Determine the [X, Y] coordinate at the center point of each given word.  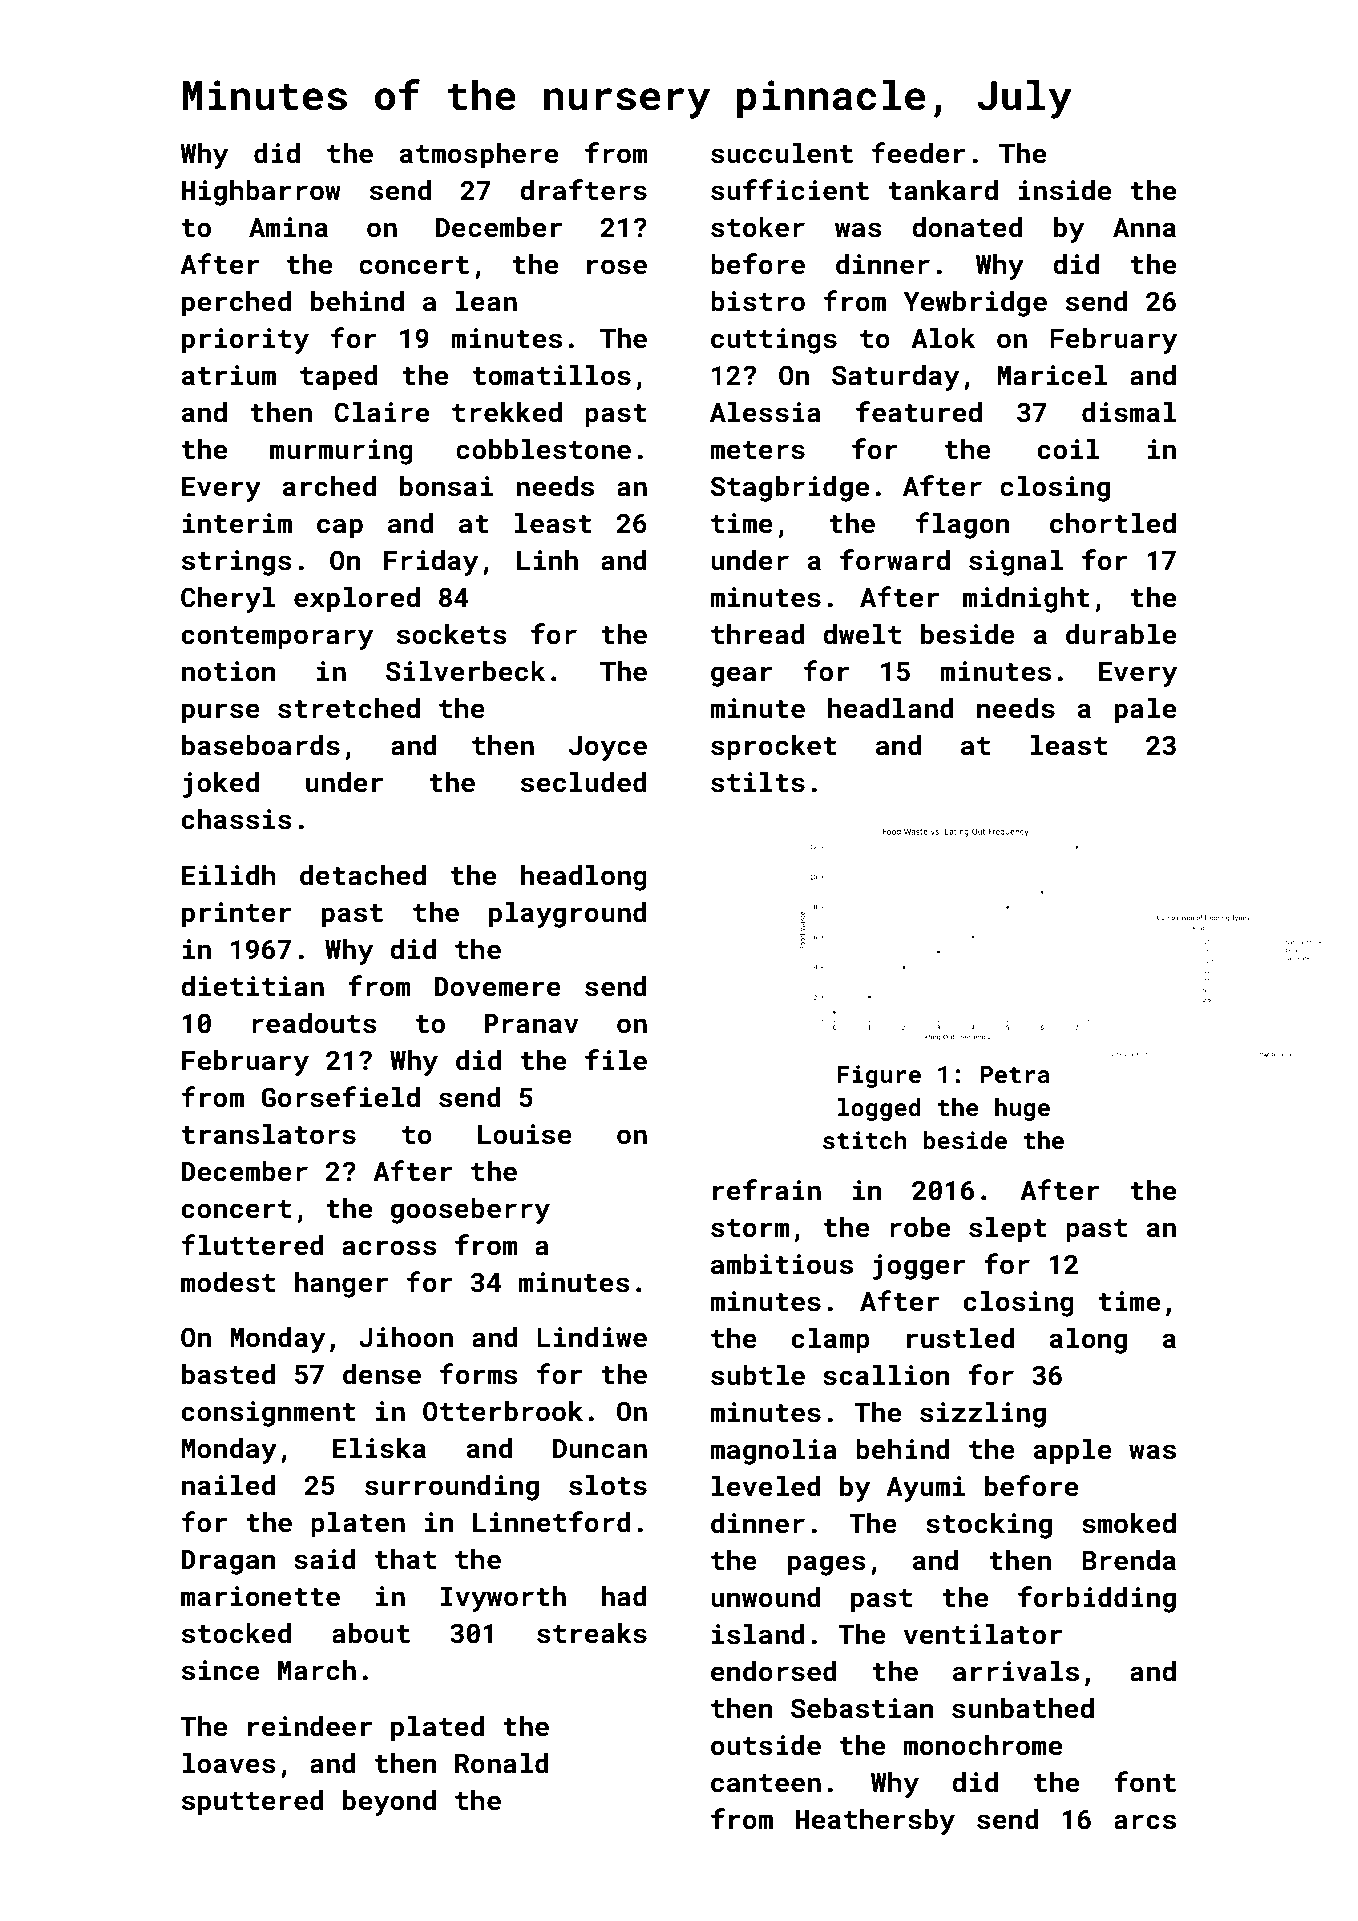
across [389, 1248]
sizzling [983, 1415]
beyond [389, 1803]
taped [338, 378]
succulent [782, 153]
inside [1064, 190]
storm [750, 1228]
